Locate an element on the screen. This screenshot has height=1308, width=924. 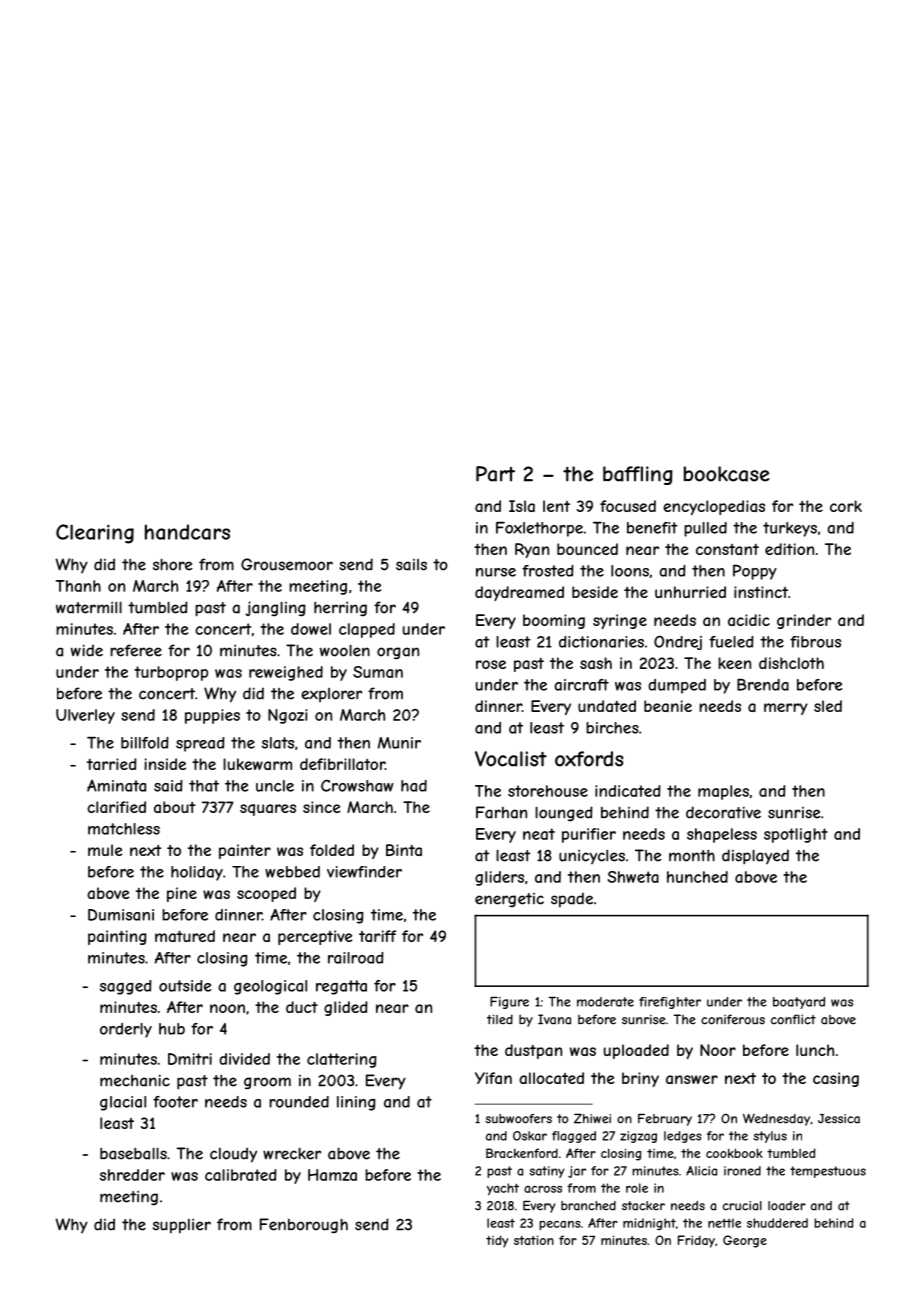
maples is located at coordinates (723, 792).
